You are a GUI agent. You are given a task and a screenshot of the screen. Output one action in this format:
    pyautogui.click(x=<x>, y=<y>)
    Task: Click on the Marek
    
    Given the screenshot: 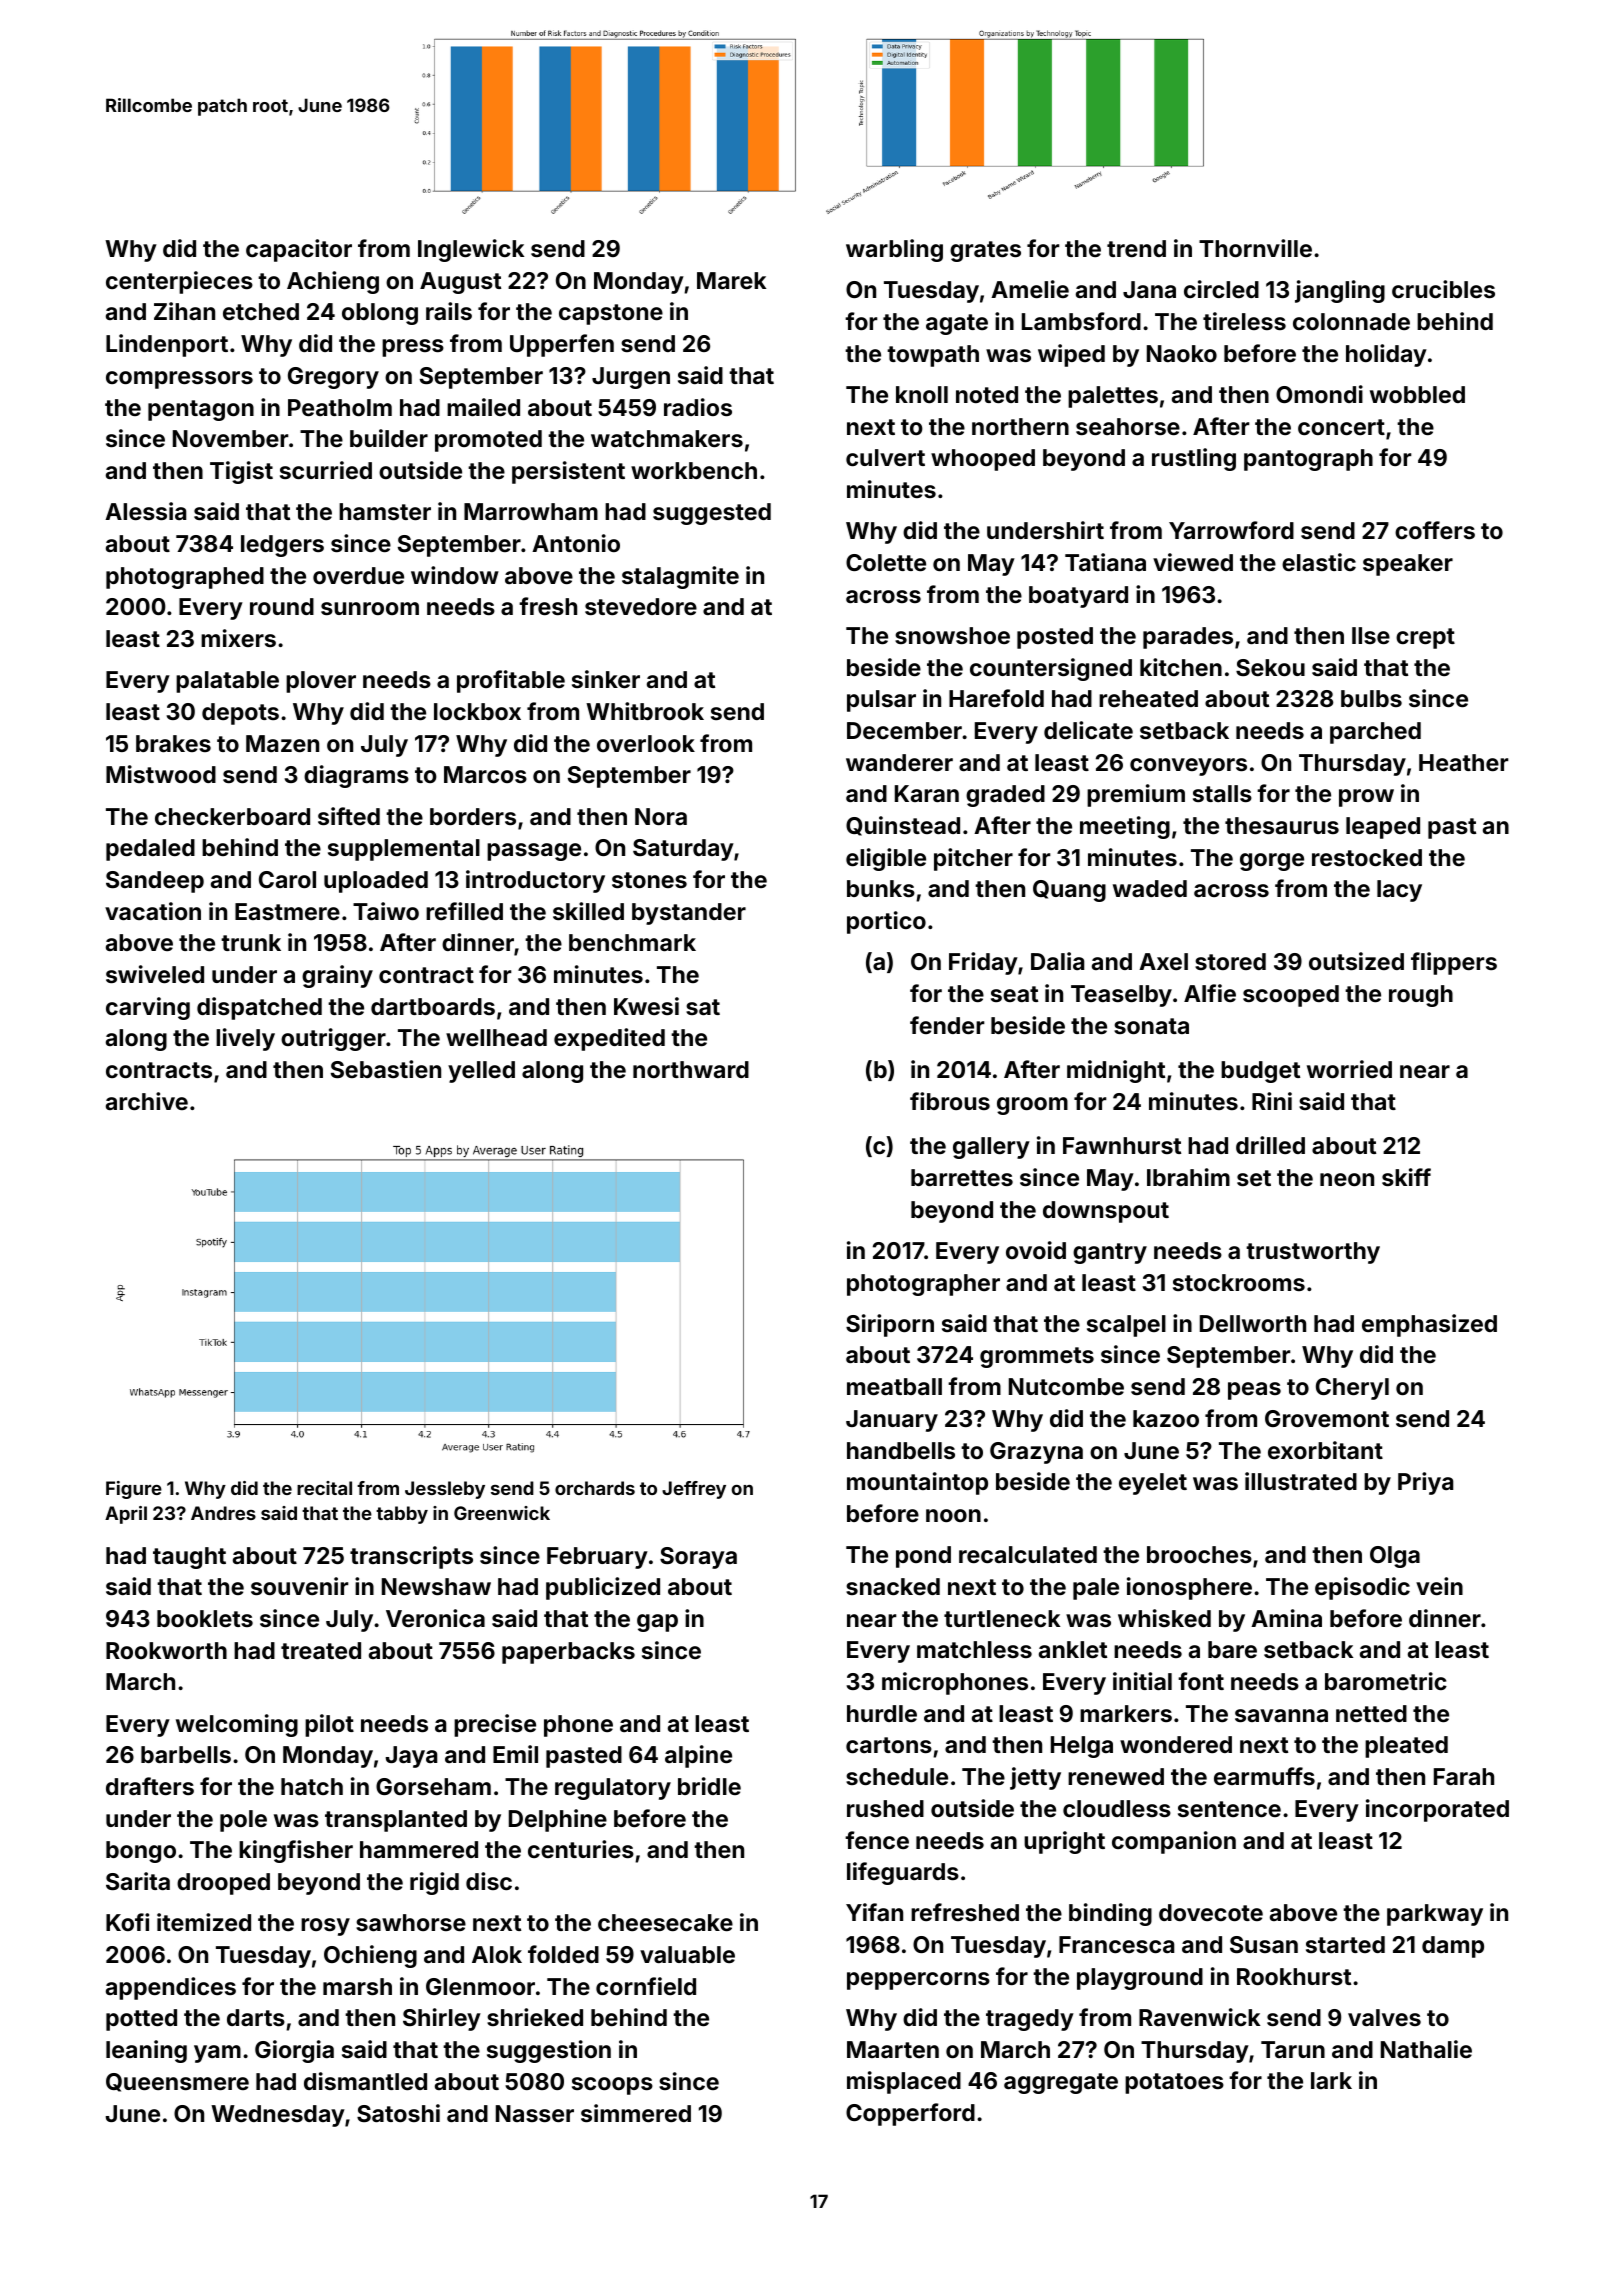 What is the action you would take?
    pyautogui.click(x=731, y=280)
